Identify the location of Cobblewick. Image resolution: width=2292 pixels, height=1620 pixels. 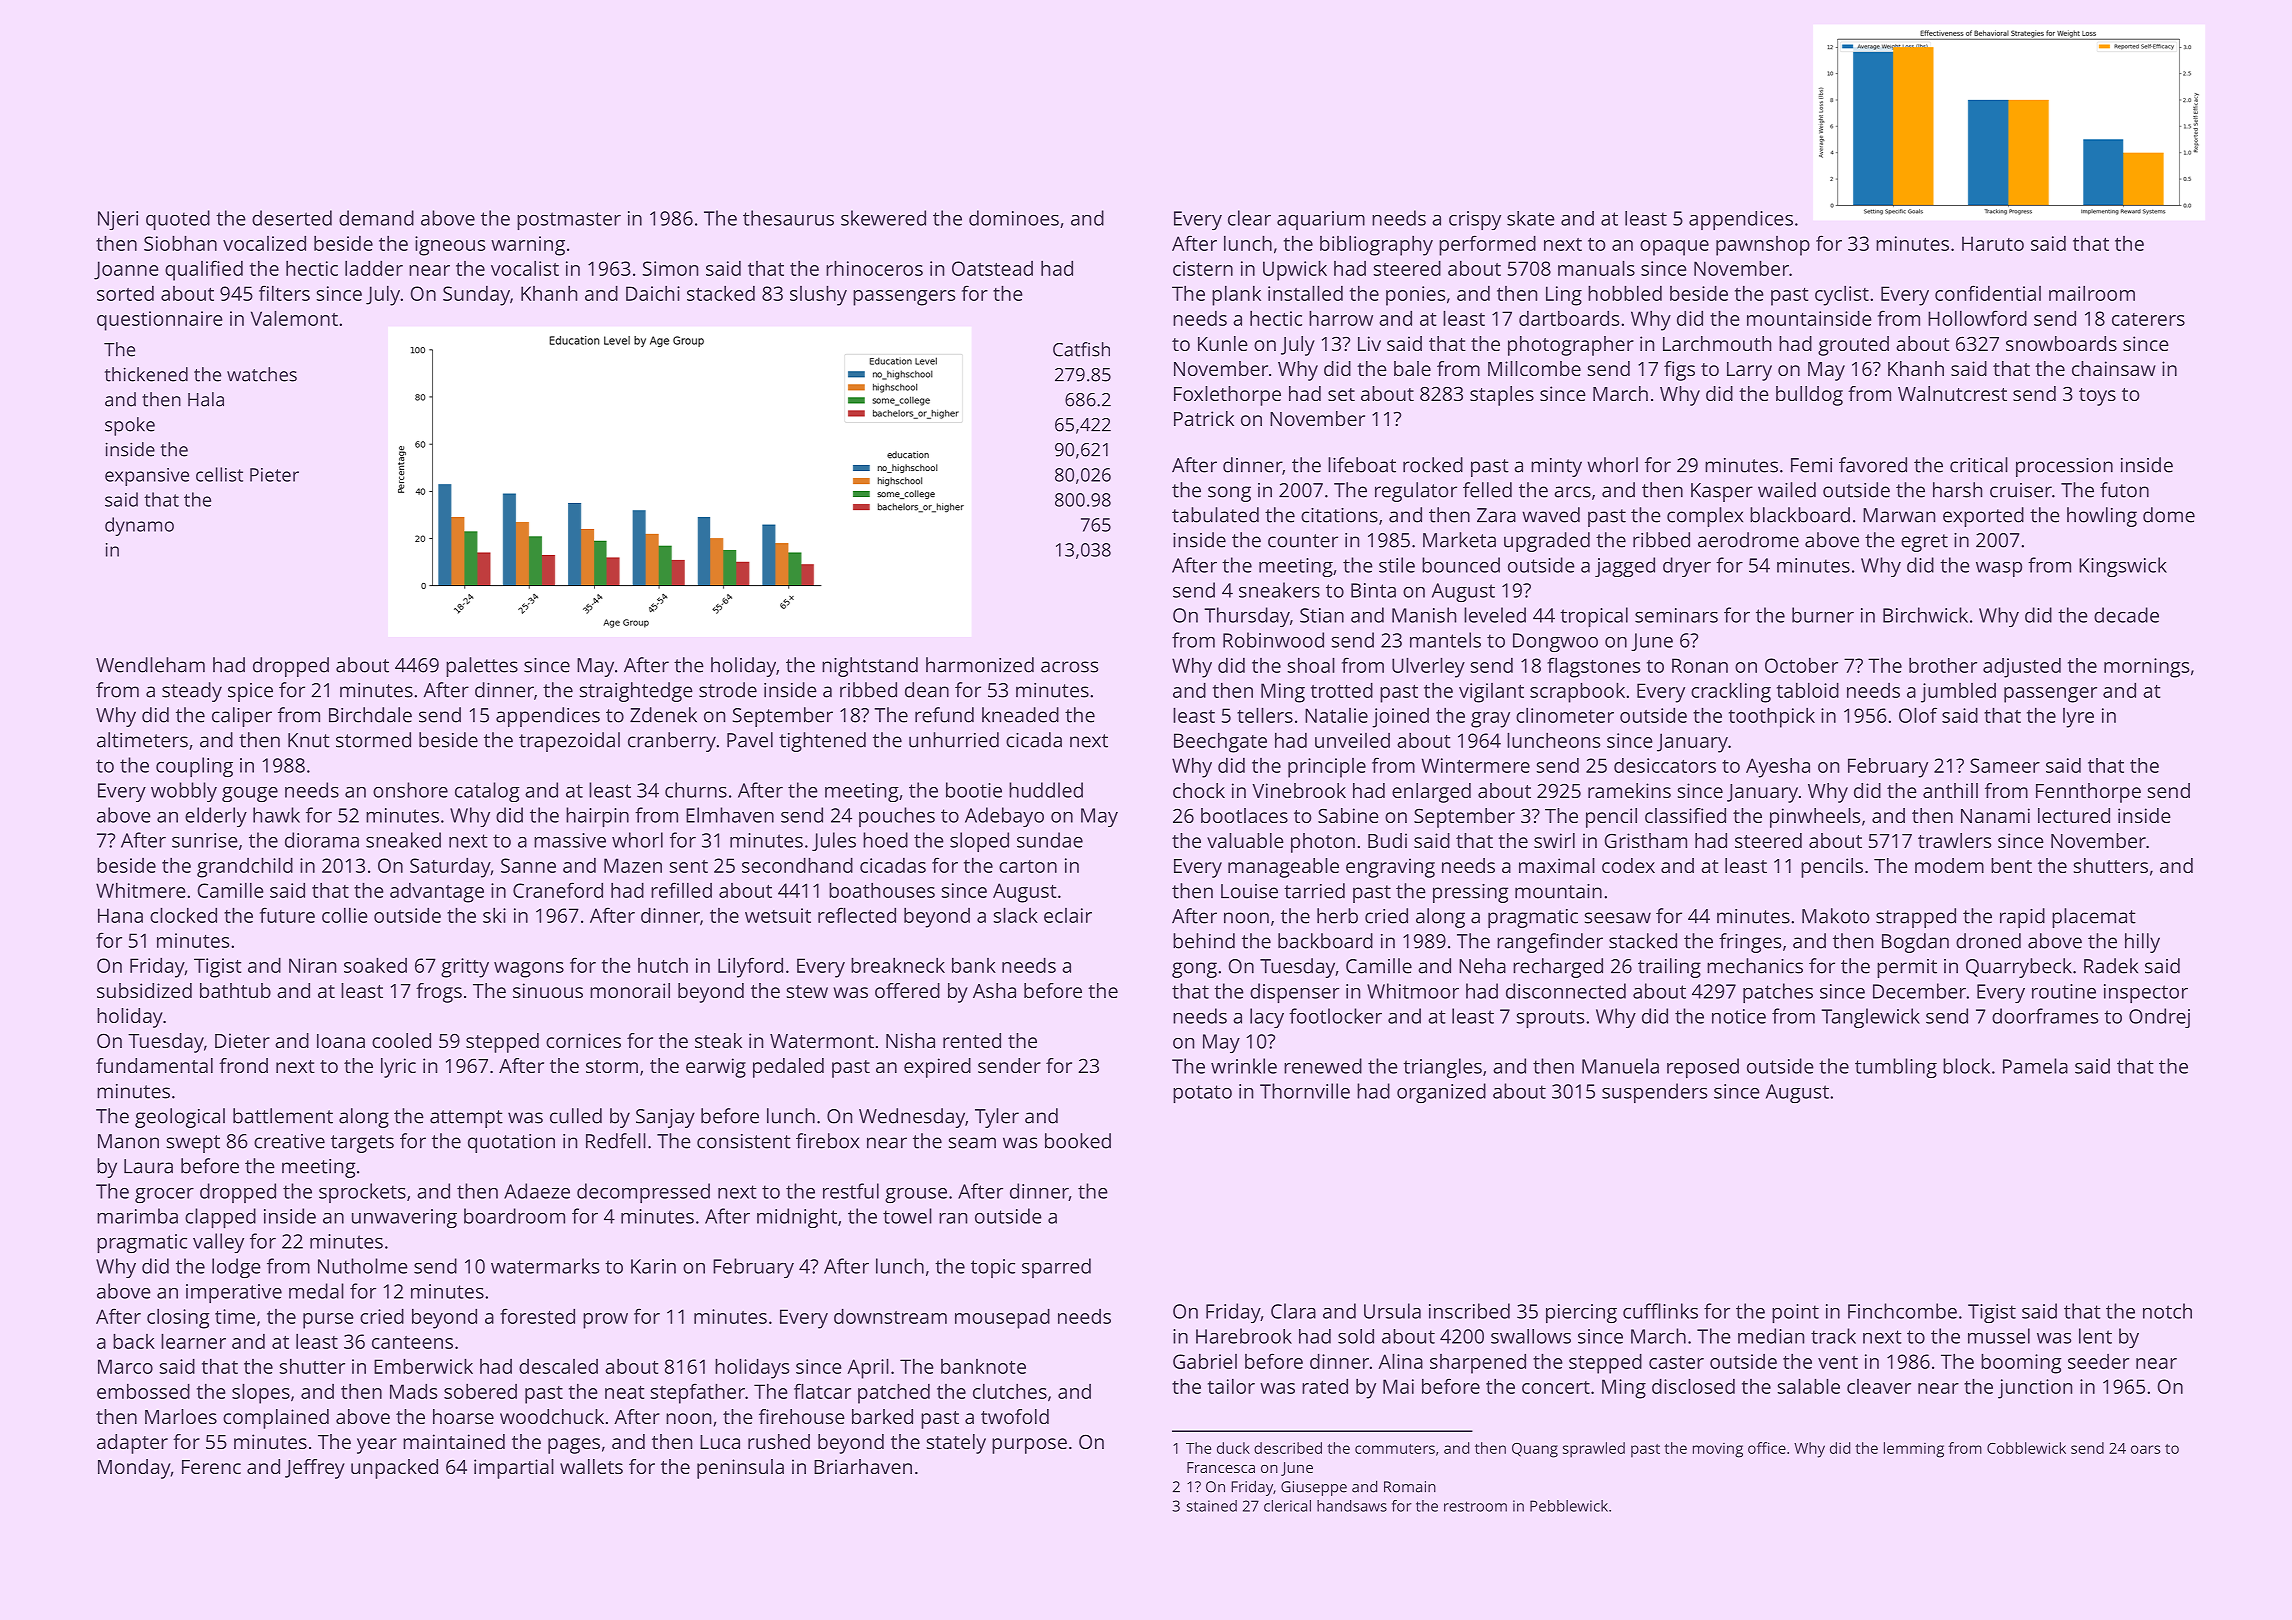
(2026, 1448).
